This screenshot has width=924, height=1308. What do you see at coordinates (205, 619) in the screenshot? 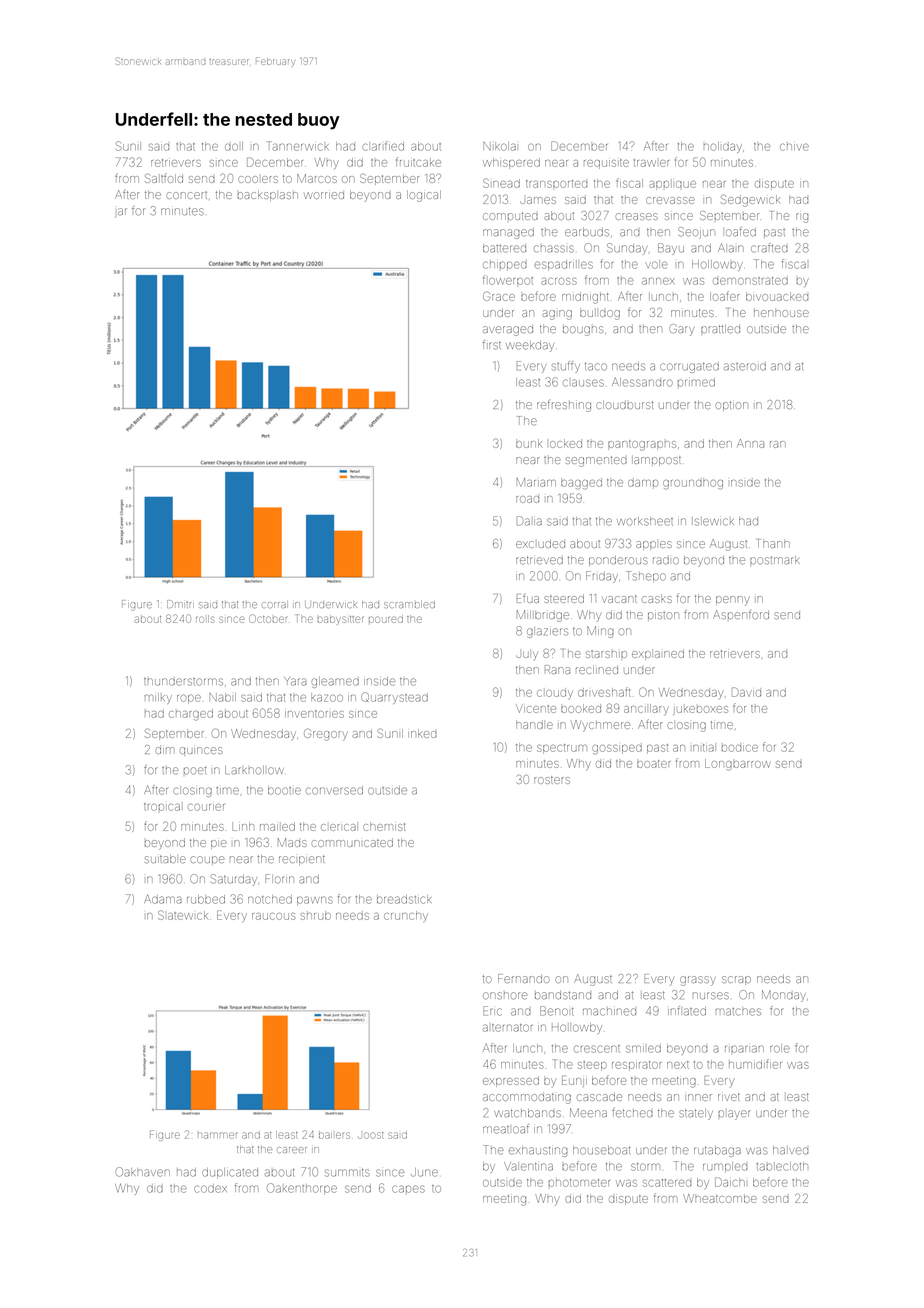
I see `rolls` at bounding box center [205, 619].
